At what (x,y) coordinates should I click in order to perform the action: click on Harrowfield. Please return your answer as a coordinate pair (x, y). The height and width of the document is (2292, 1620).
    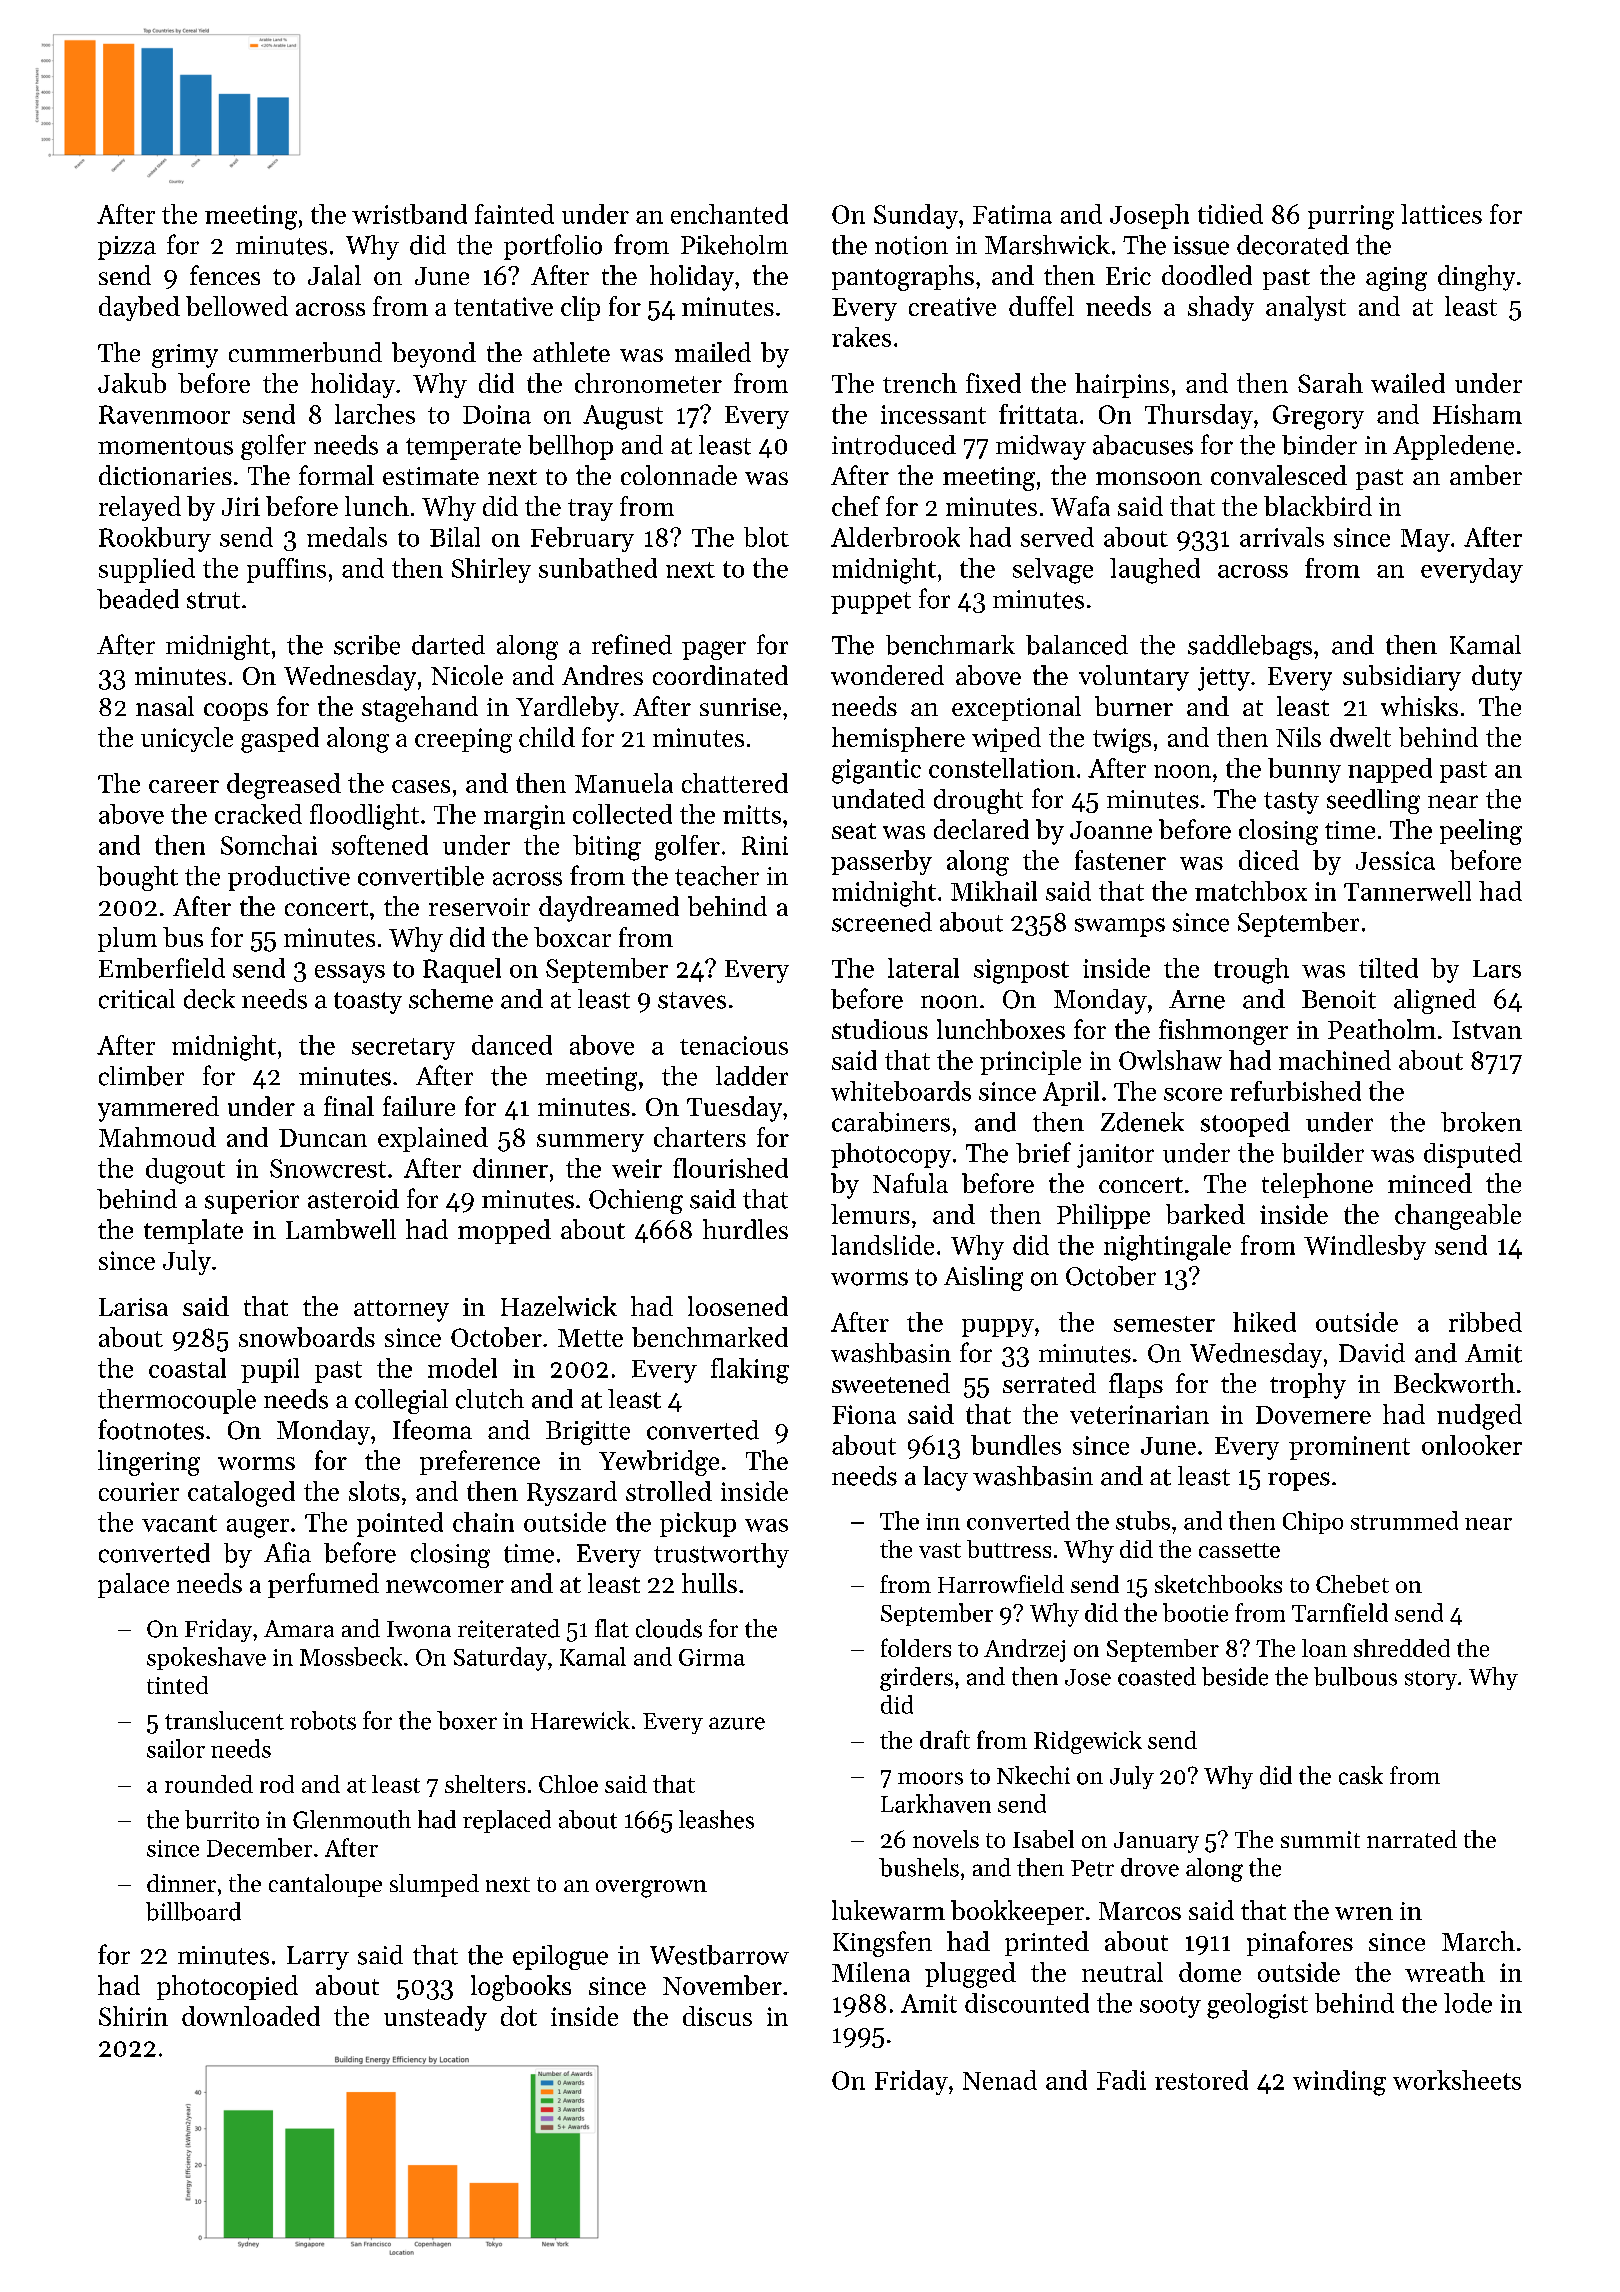
    Looking at the image, I should click on (1001, 1584).
